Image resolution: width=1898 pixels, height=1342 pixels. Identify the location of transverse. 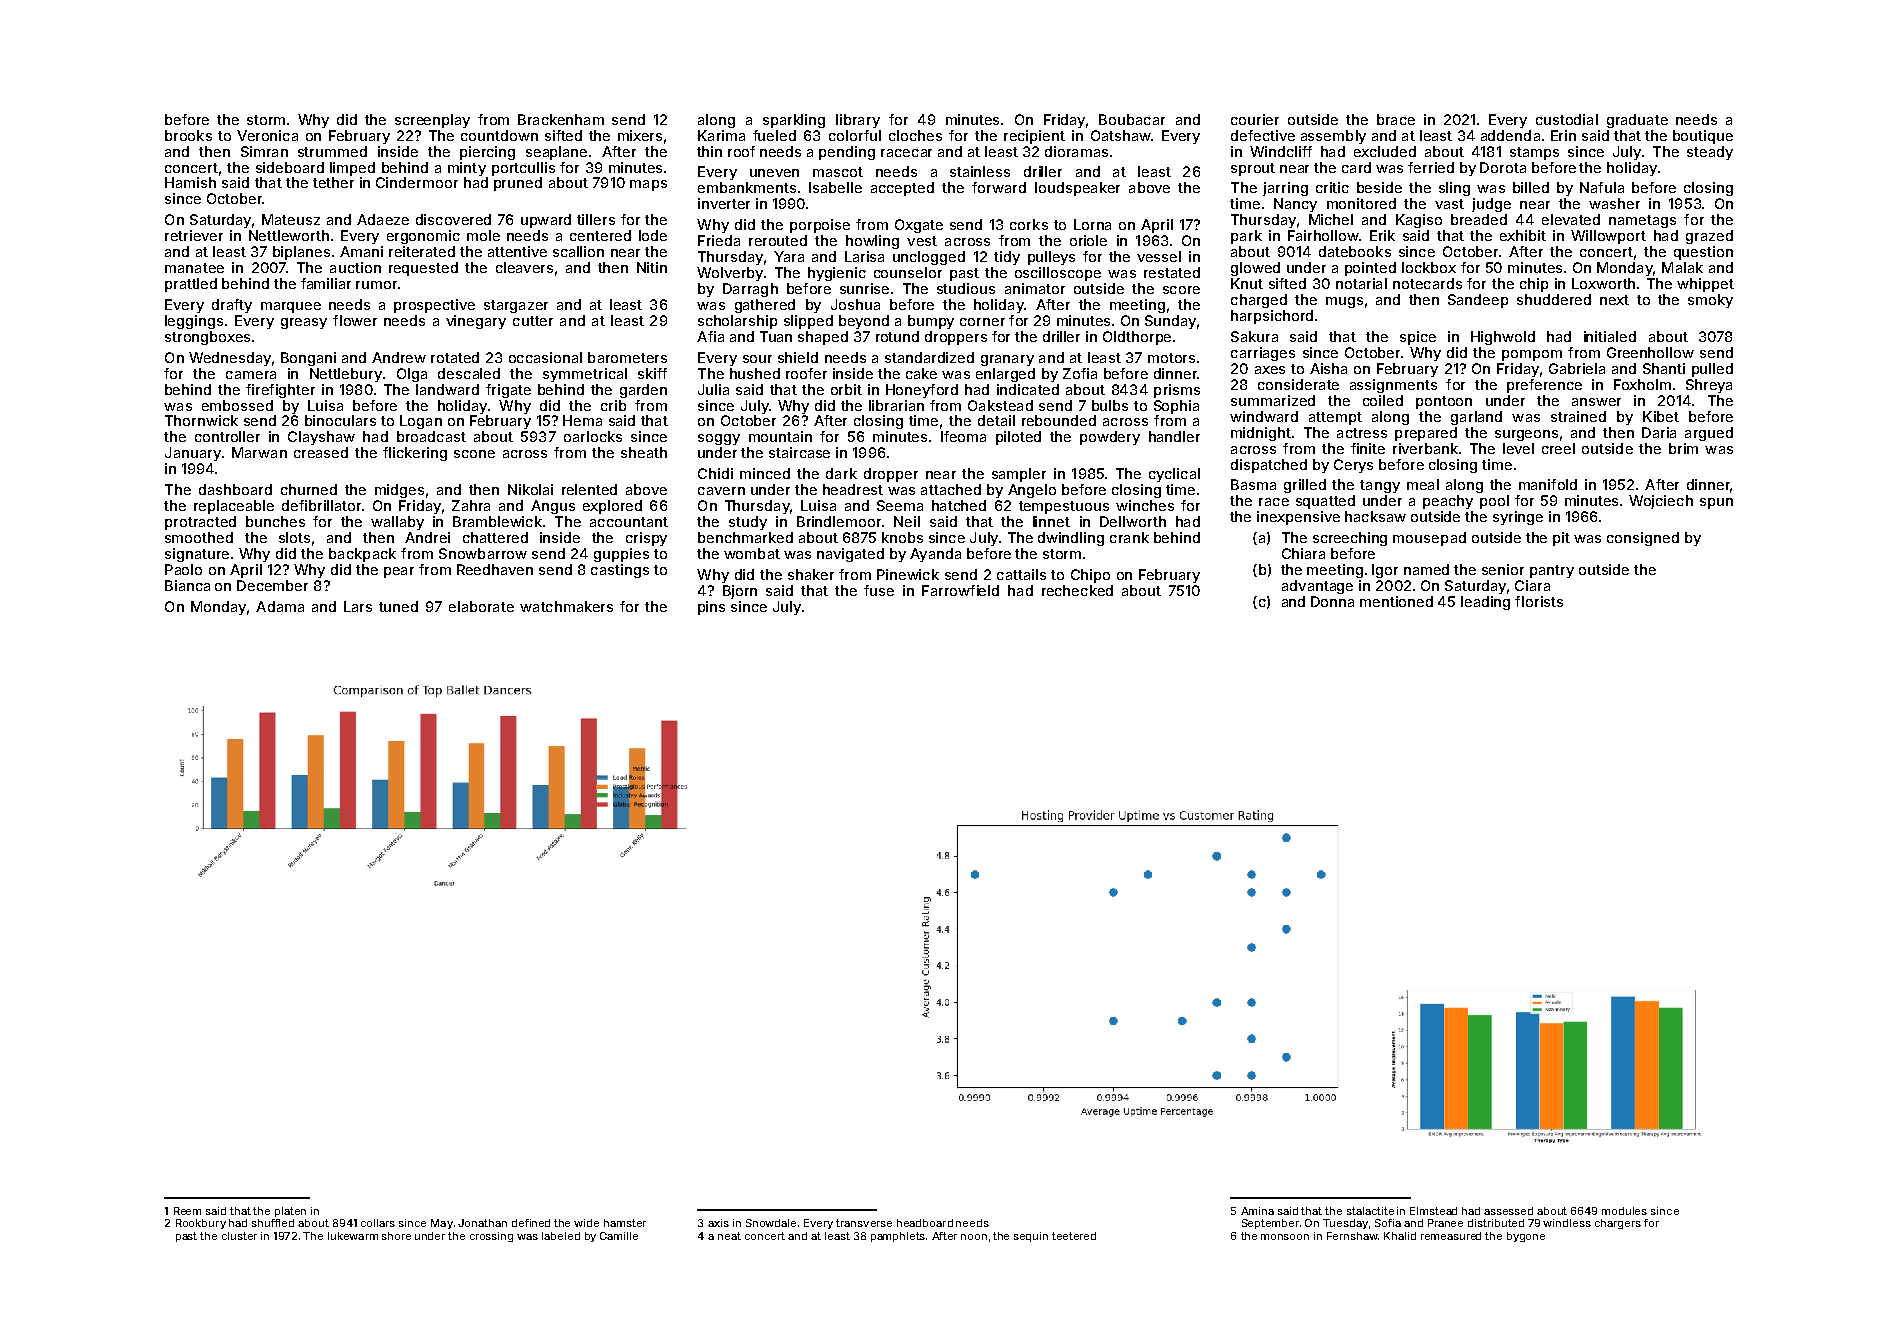
(864, 1223).
